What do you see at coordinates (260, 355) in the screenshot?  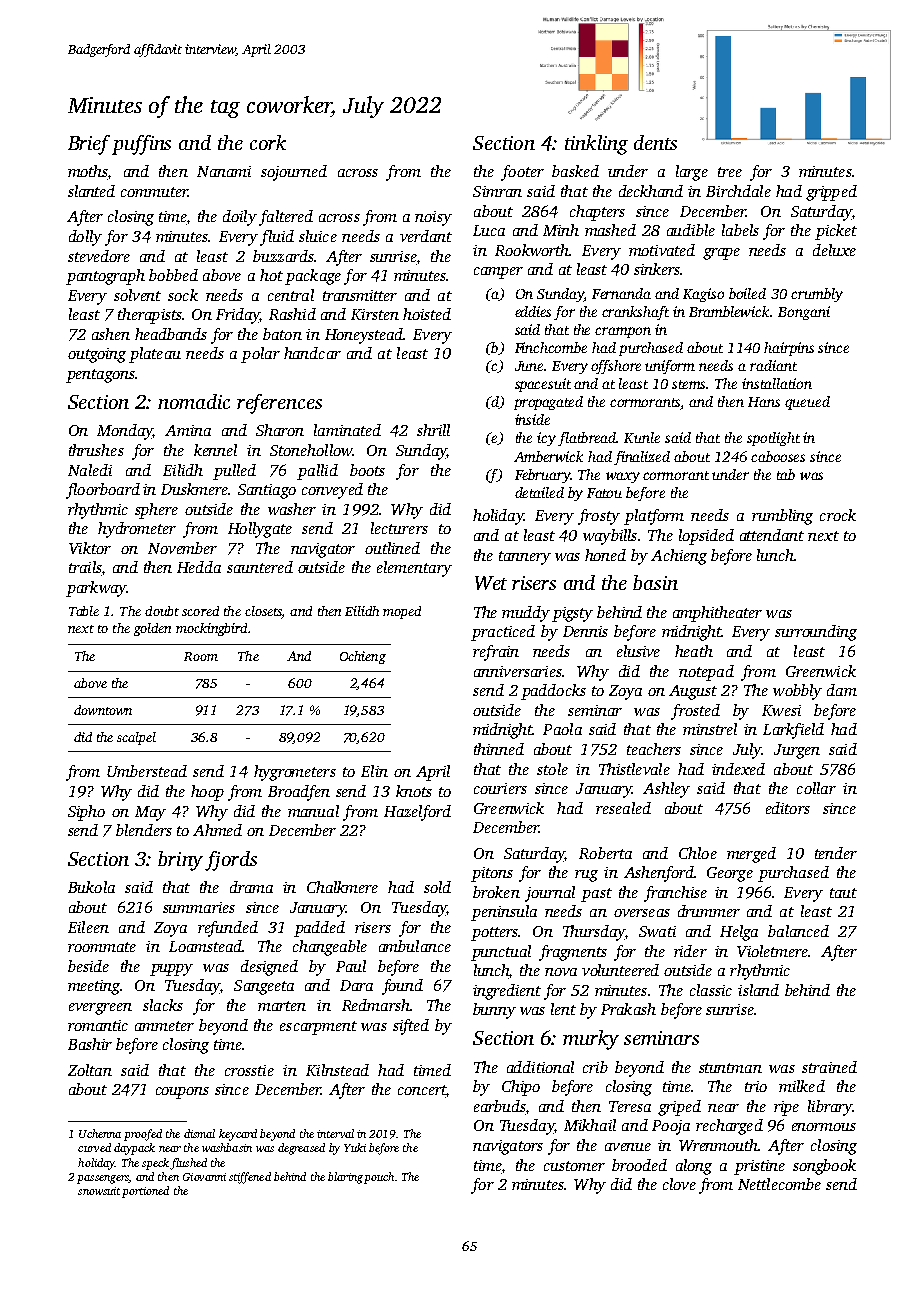 I see `polar` at bounding box center [260, 355].
